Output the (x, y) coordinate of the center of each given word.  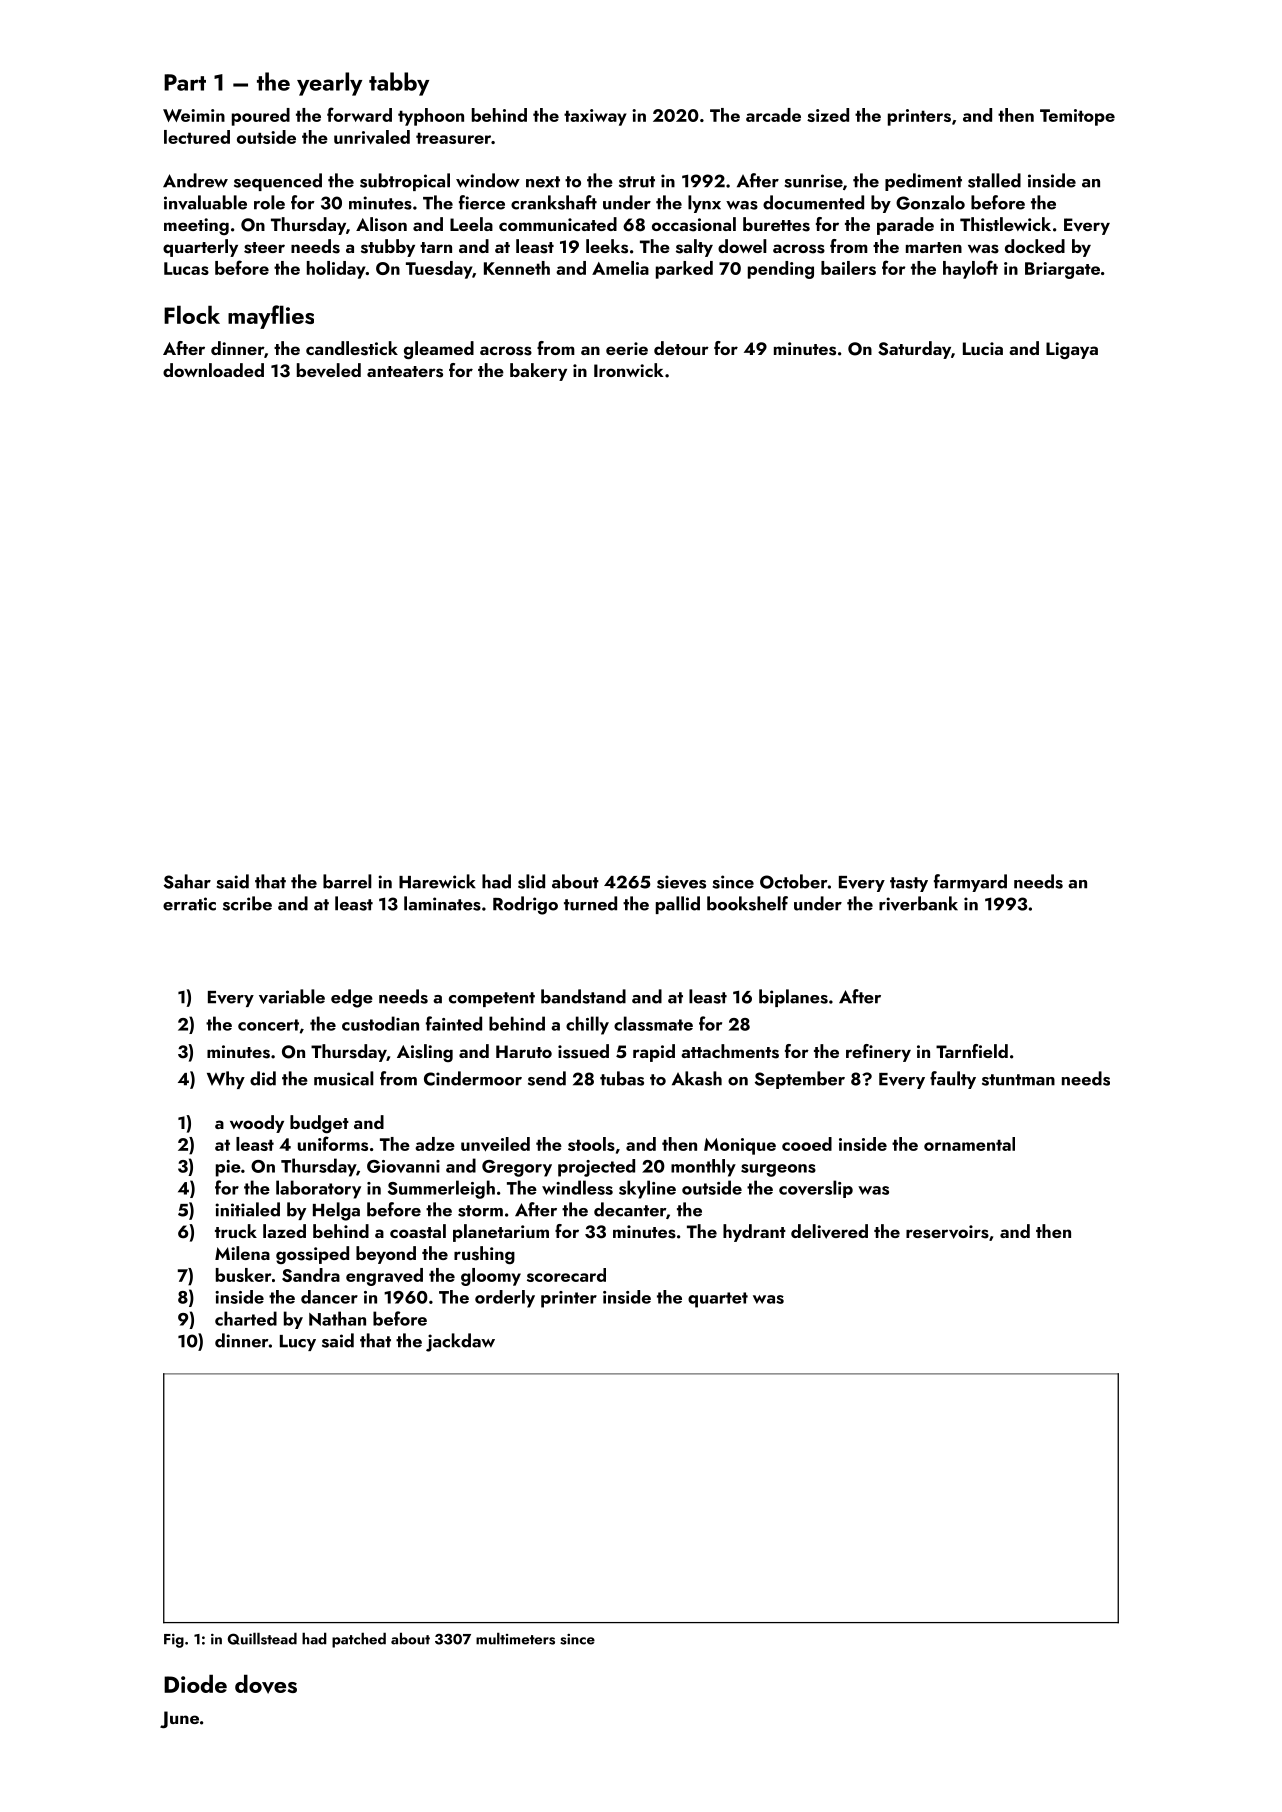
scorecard (566, 1275)
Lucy (298, 1343)
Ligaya (1072, 350)
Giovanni (403, 1166)
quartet (718, 1300)
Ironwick (628, 370)
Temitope (1077, 117)
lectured (197, 137)
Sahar (187, 881)
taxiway (595, 117)
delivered (829, 1231)
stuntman (1018, 1080)
